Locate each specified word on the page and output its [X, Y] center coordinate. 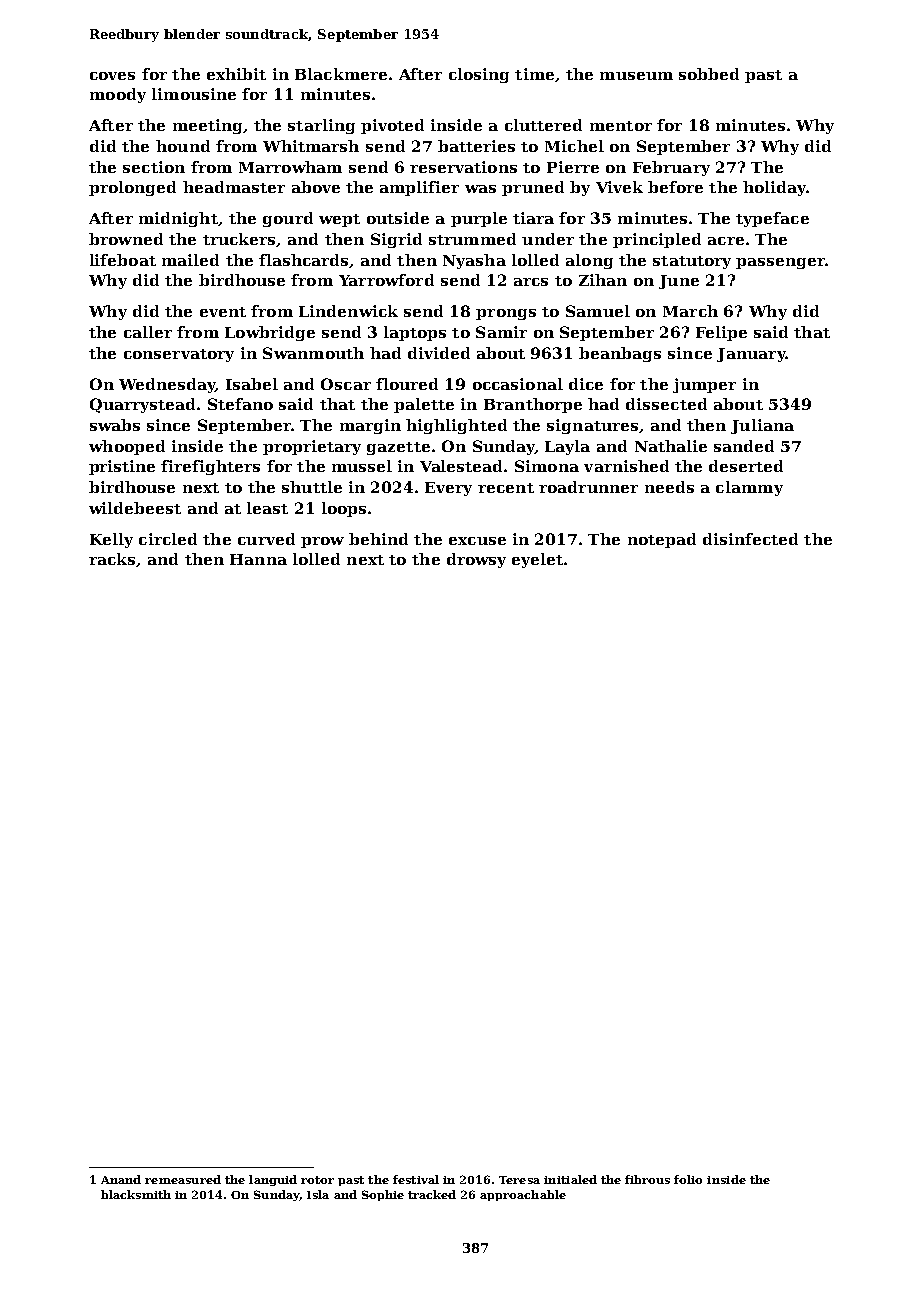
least [267, 508]
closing [479, 75]
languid [273, 1180]
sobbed [709, 74]
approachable [523, 1195]
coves [112, 76]
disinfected [750, 539]
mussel [362, 466]
